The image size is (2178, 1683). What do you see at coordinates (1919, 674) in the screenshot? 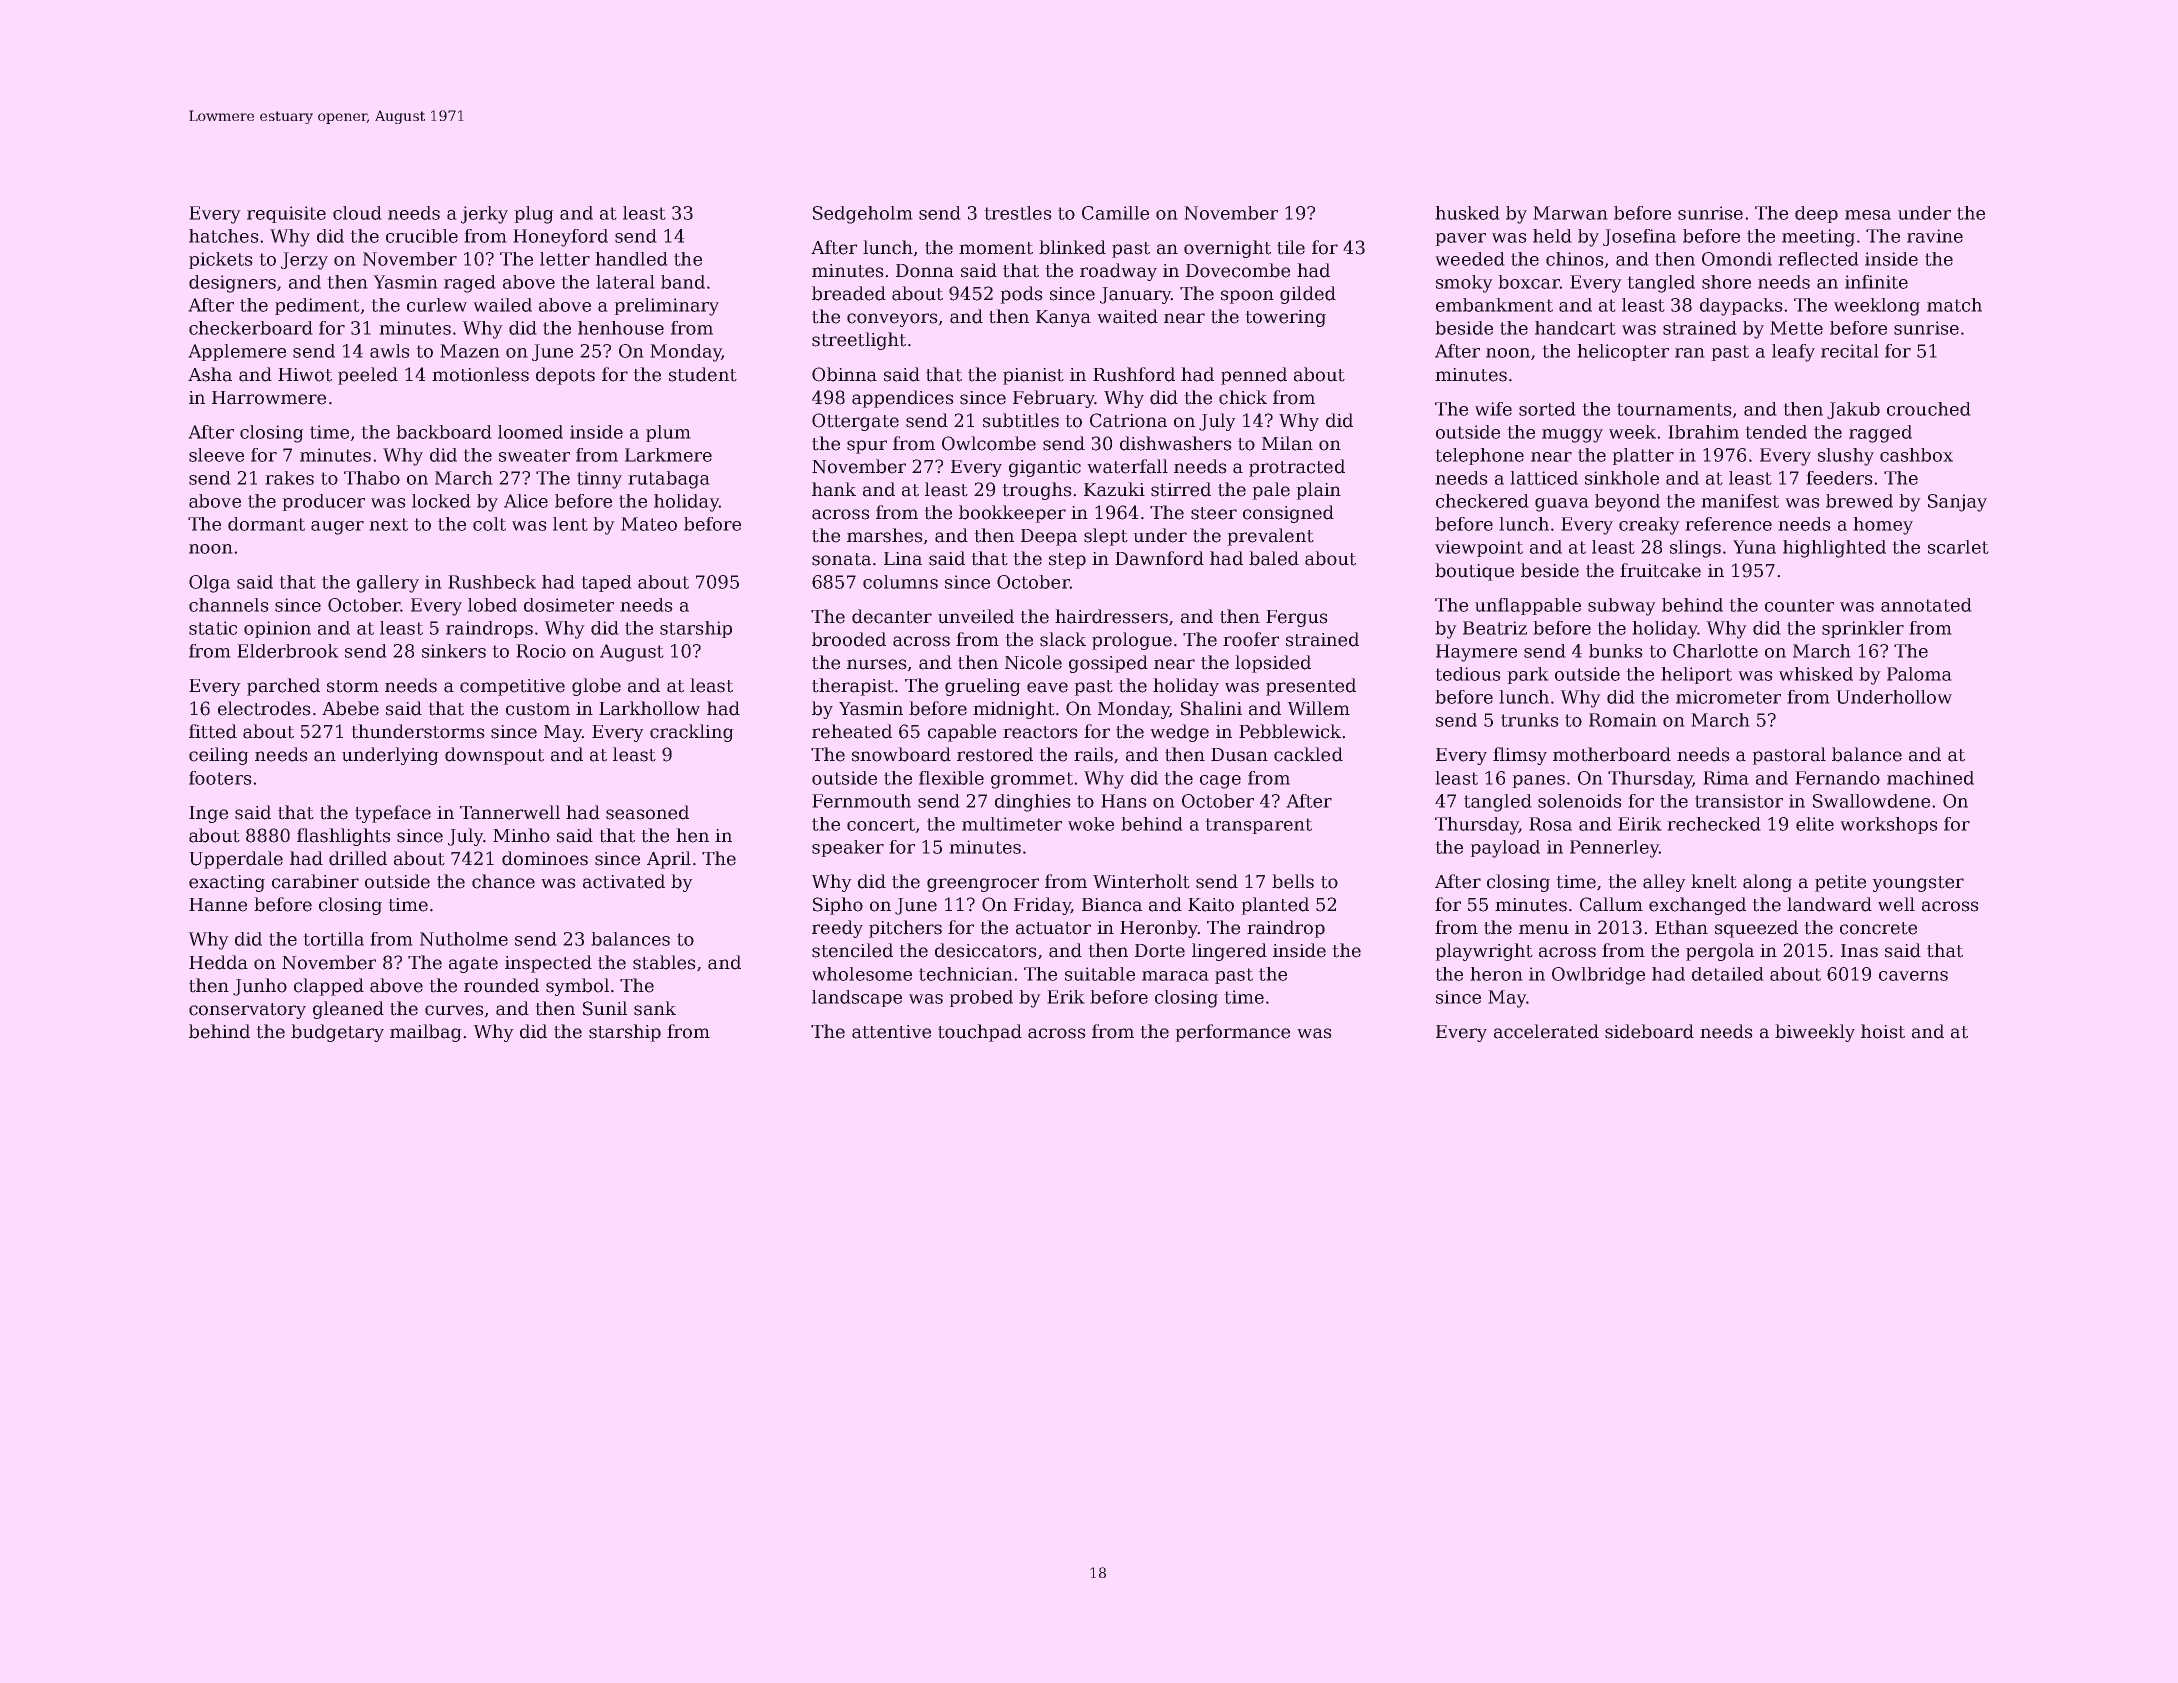
I see `Paloma` at bounding box center [1919, 674].
